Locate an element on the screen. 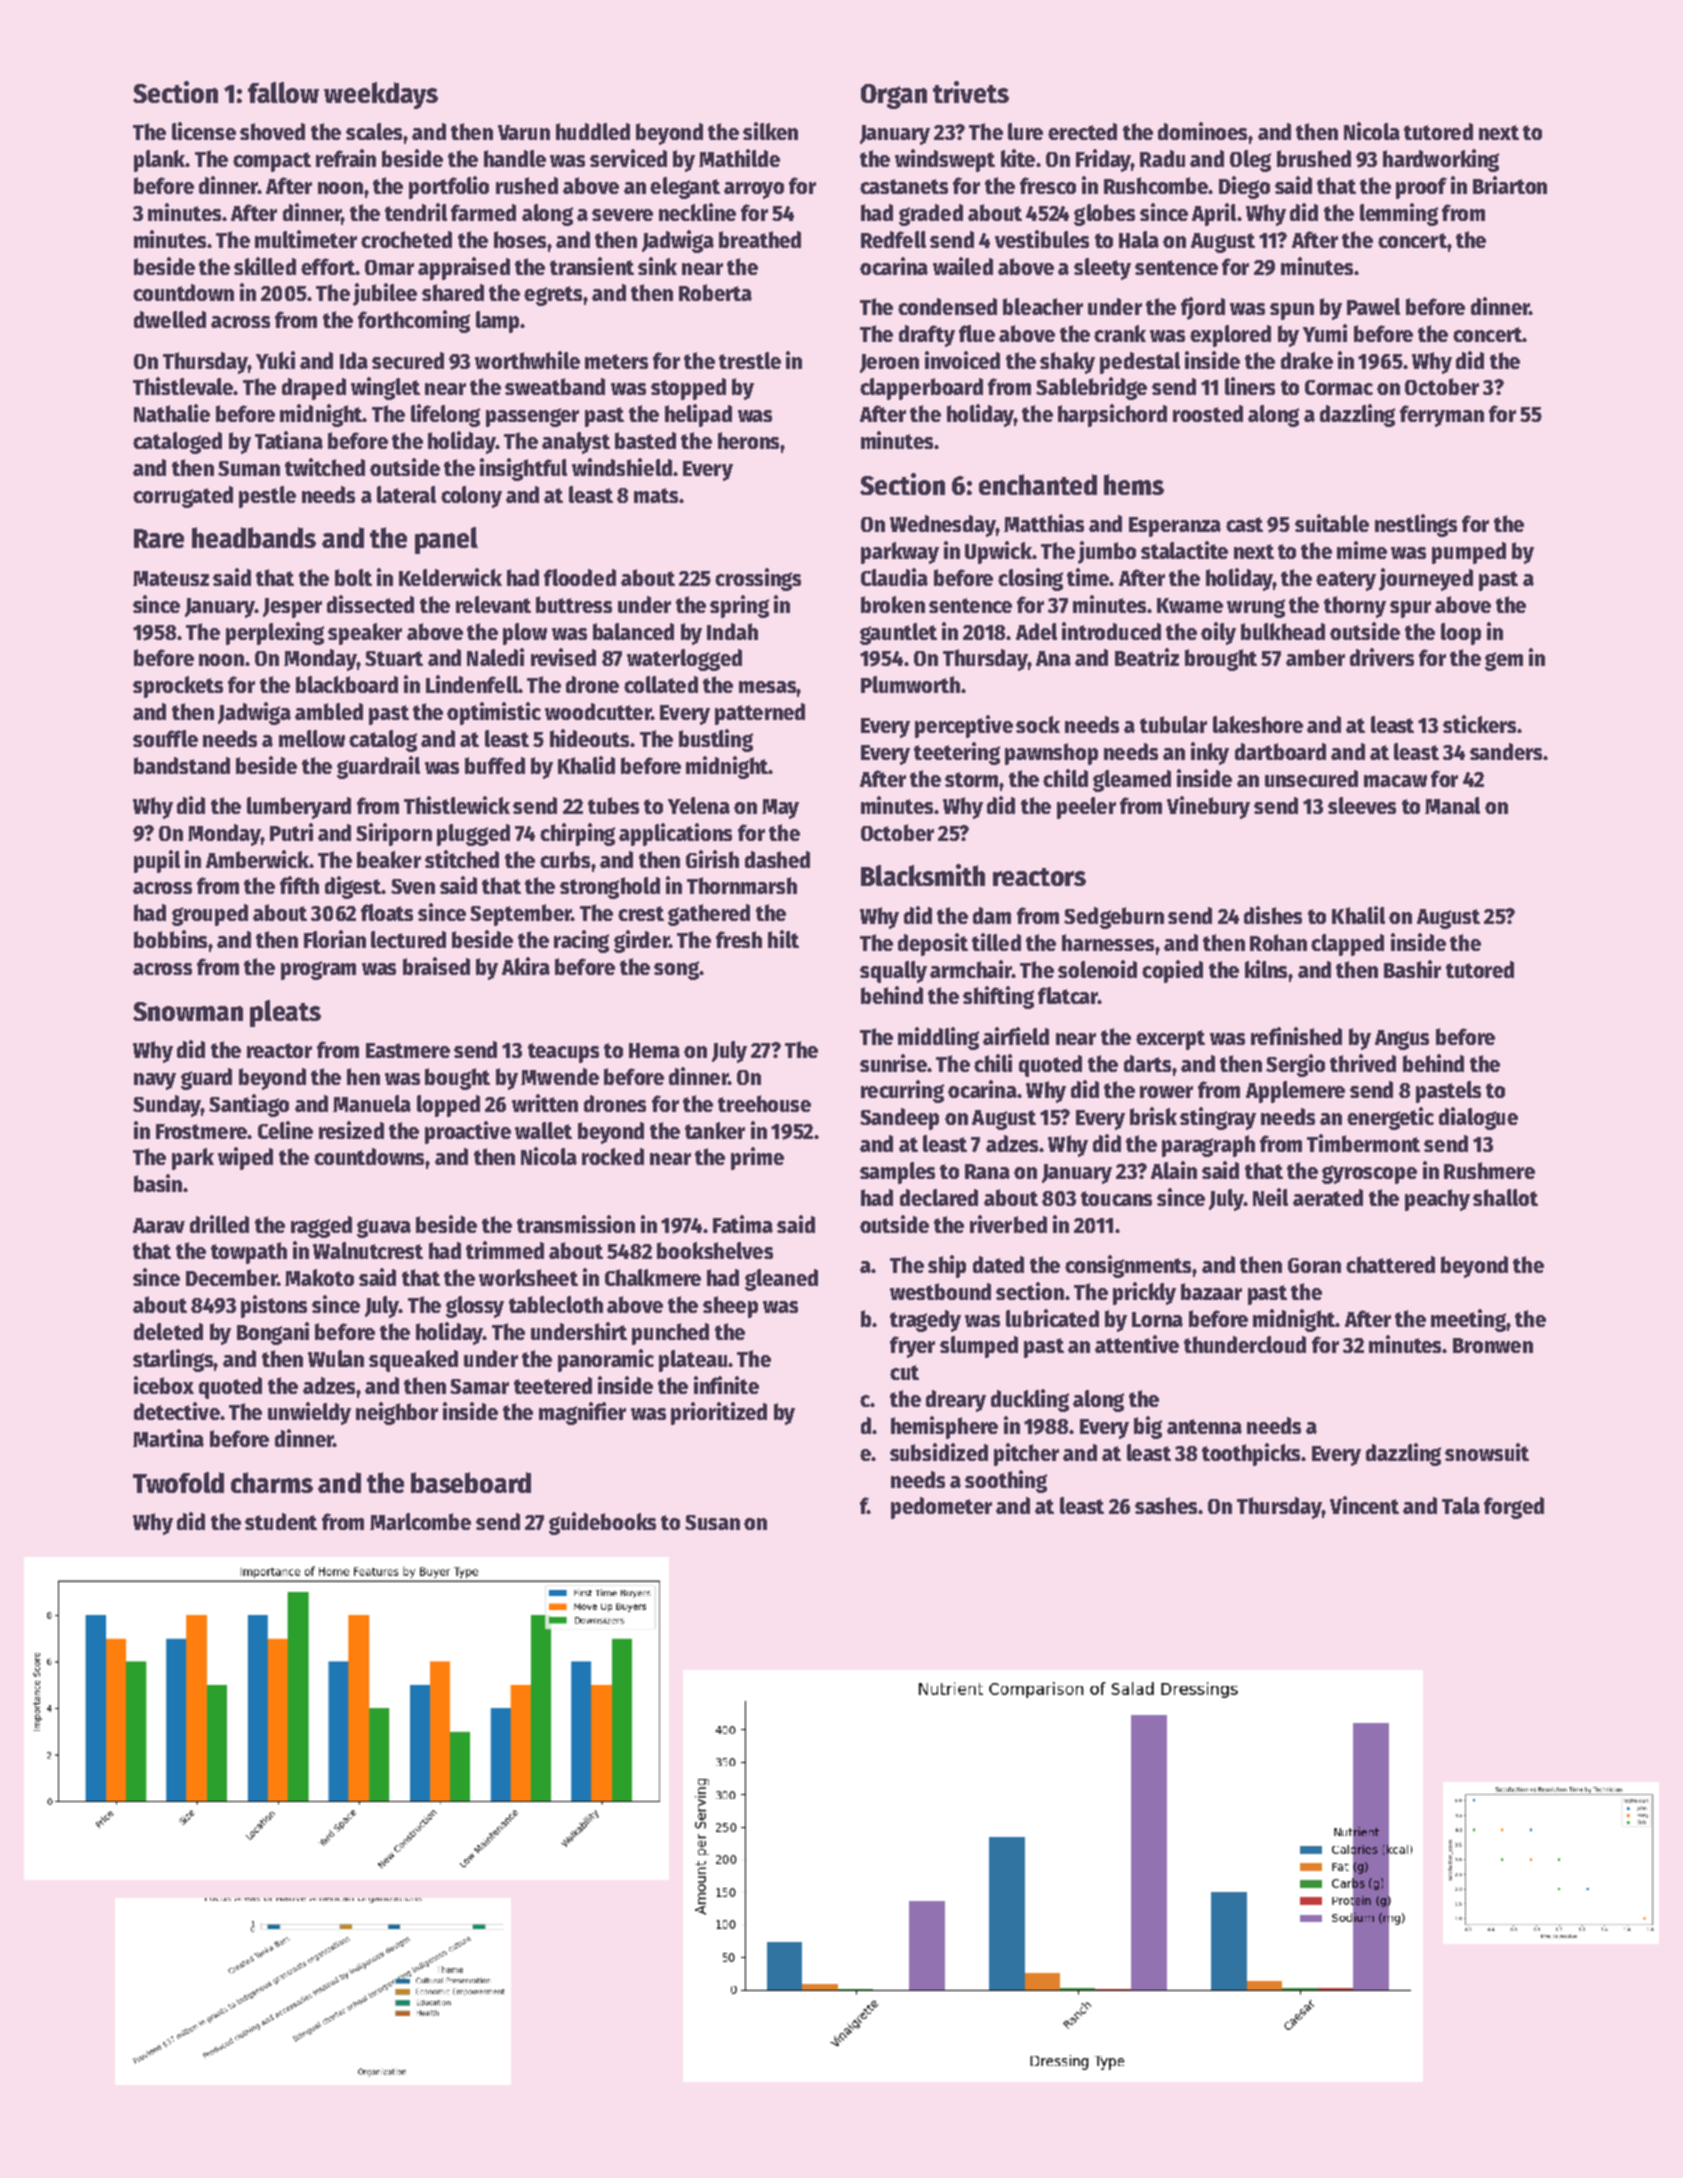 This screenshot has width=1683, height=2178. wallet is located at coordinates (543, 1130).
